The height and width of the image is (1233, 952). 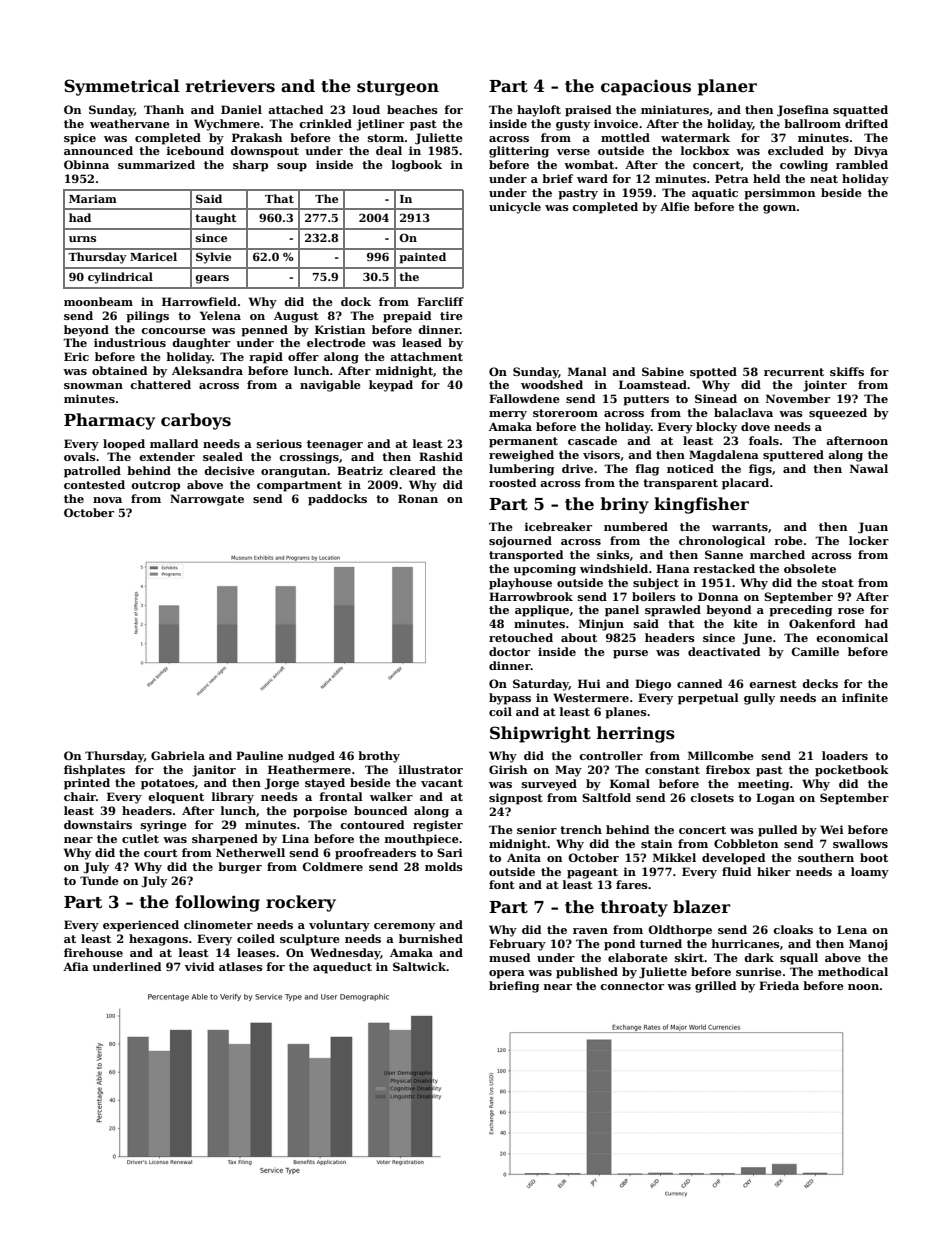 What do you see at coordinates (587, 973) in the image?
I see `published` at bounding box center [587, 973].
